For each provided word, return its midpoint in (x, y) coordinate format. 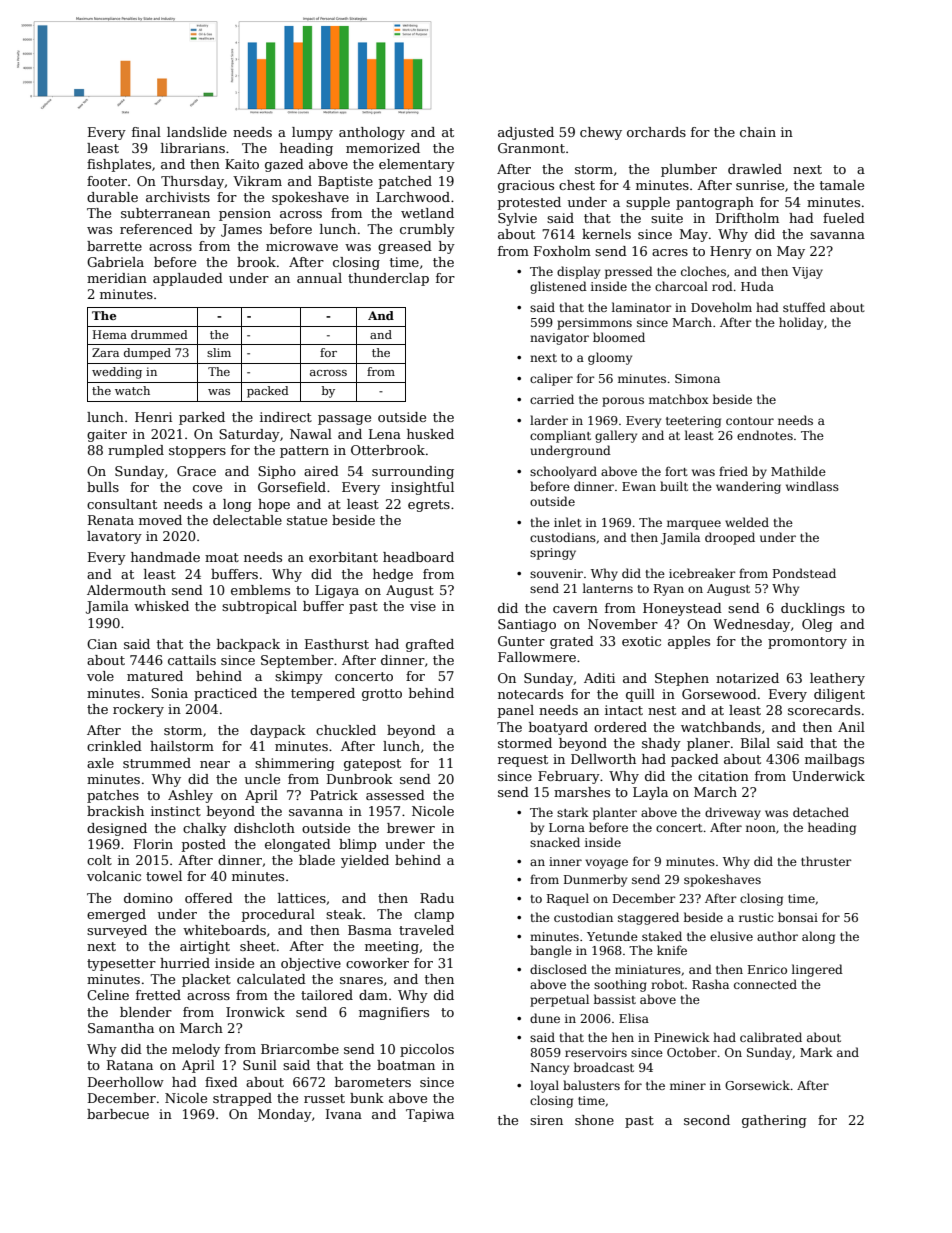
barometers (373, 1082)
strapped (242, 1099)
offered (209, 898)
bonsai (798, 917)
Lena (385, 434)
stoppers (197, 452)
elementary (417, 165)
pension (245, 214)
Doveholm (721, 307)
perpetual (559, 1000)
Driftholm (747, 218)
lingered (817, 970)
